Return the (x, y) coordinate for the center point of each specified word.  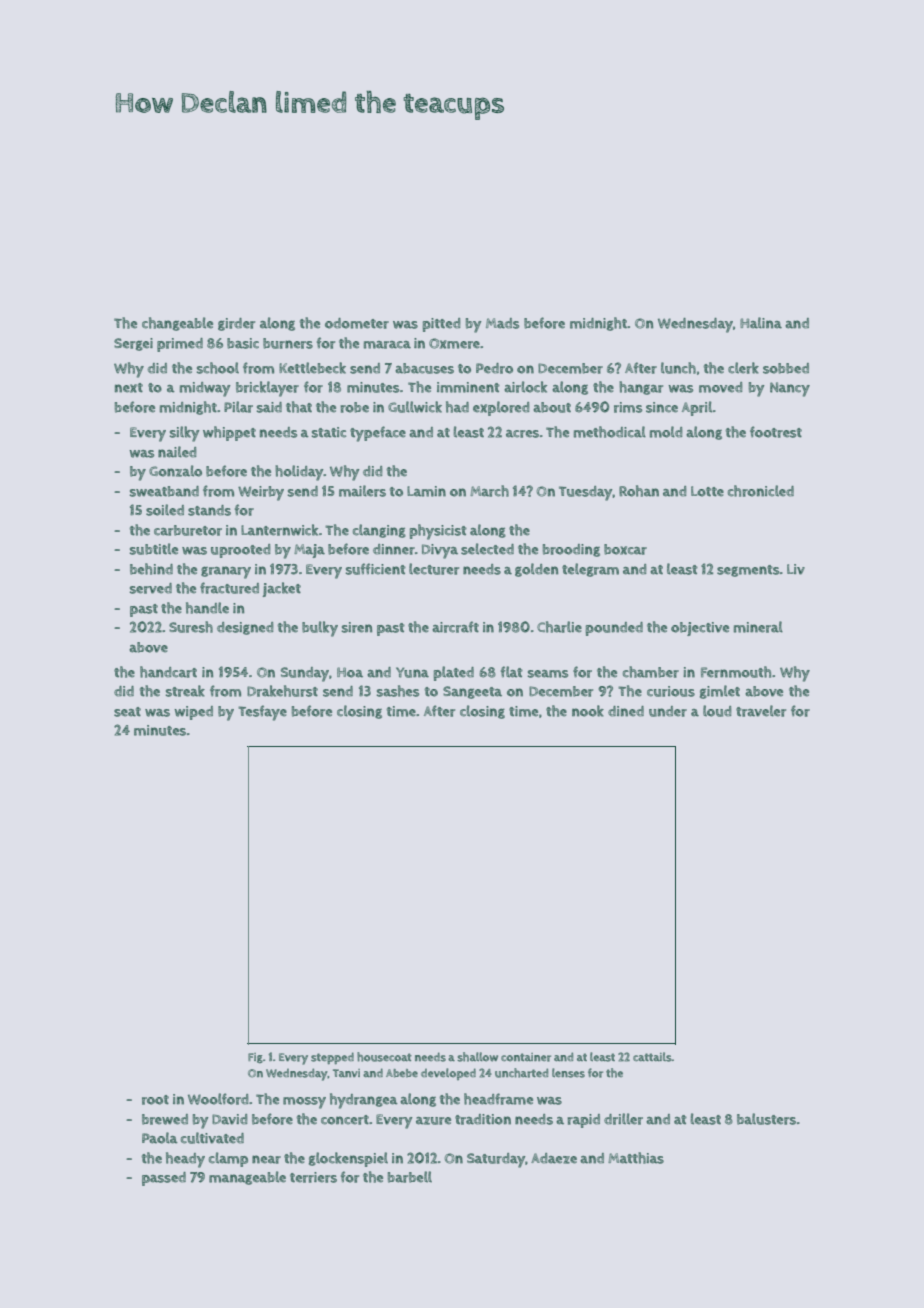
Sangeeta (472, 692)
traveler (761, 711)
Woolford (218, 1099)
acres (522, 434)
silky (185, 434)
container (526, 1057)
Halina (761, 323)
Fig (255, 1058)
